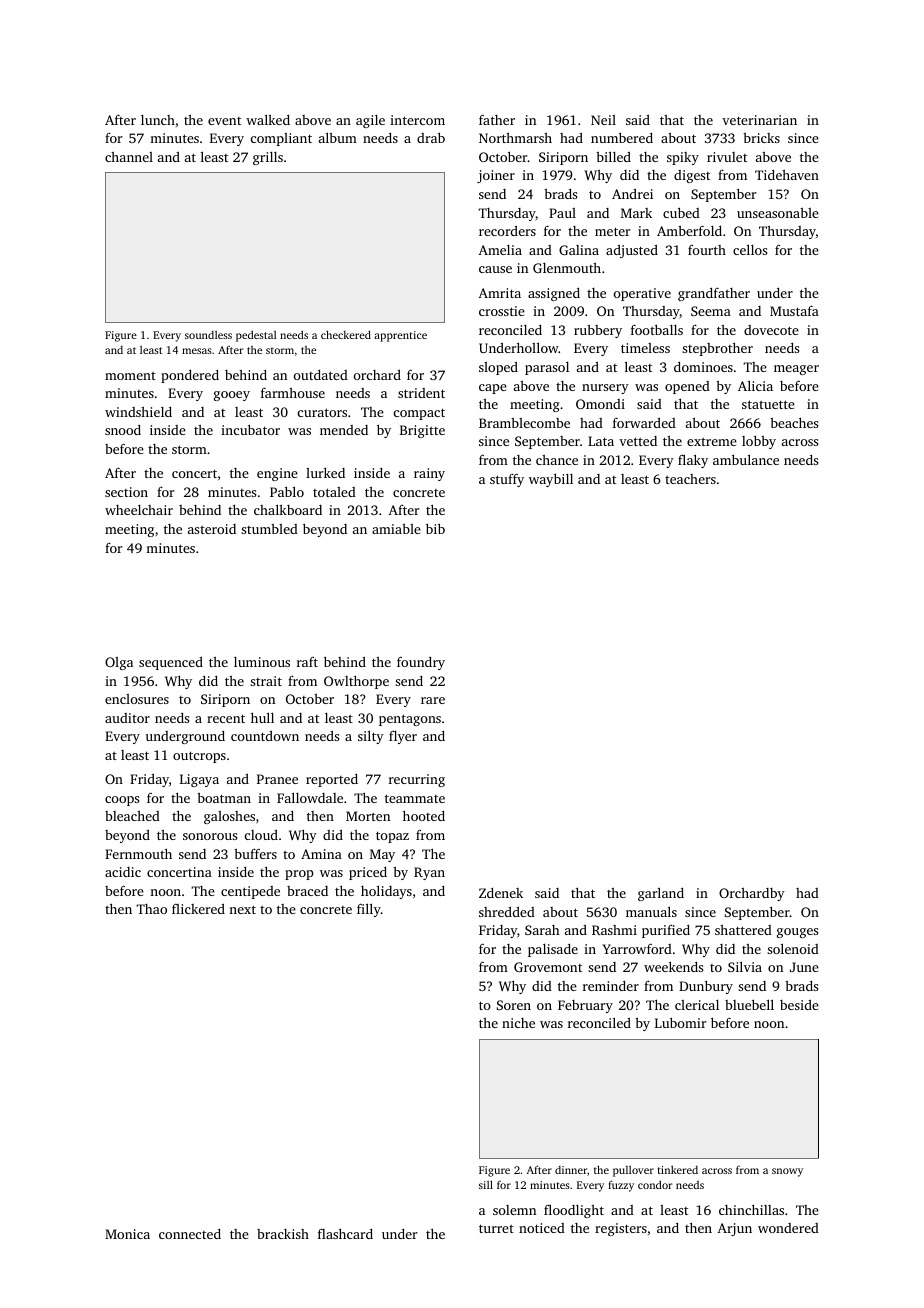 The width and height of the page is (924, 1308). I want to click on asteroid, so click(212, 529).
